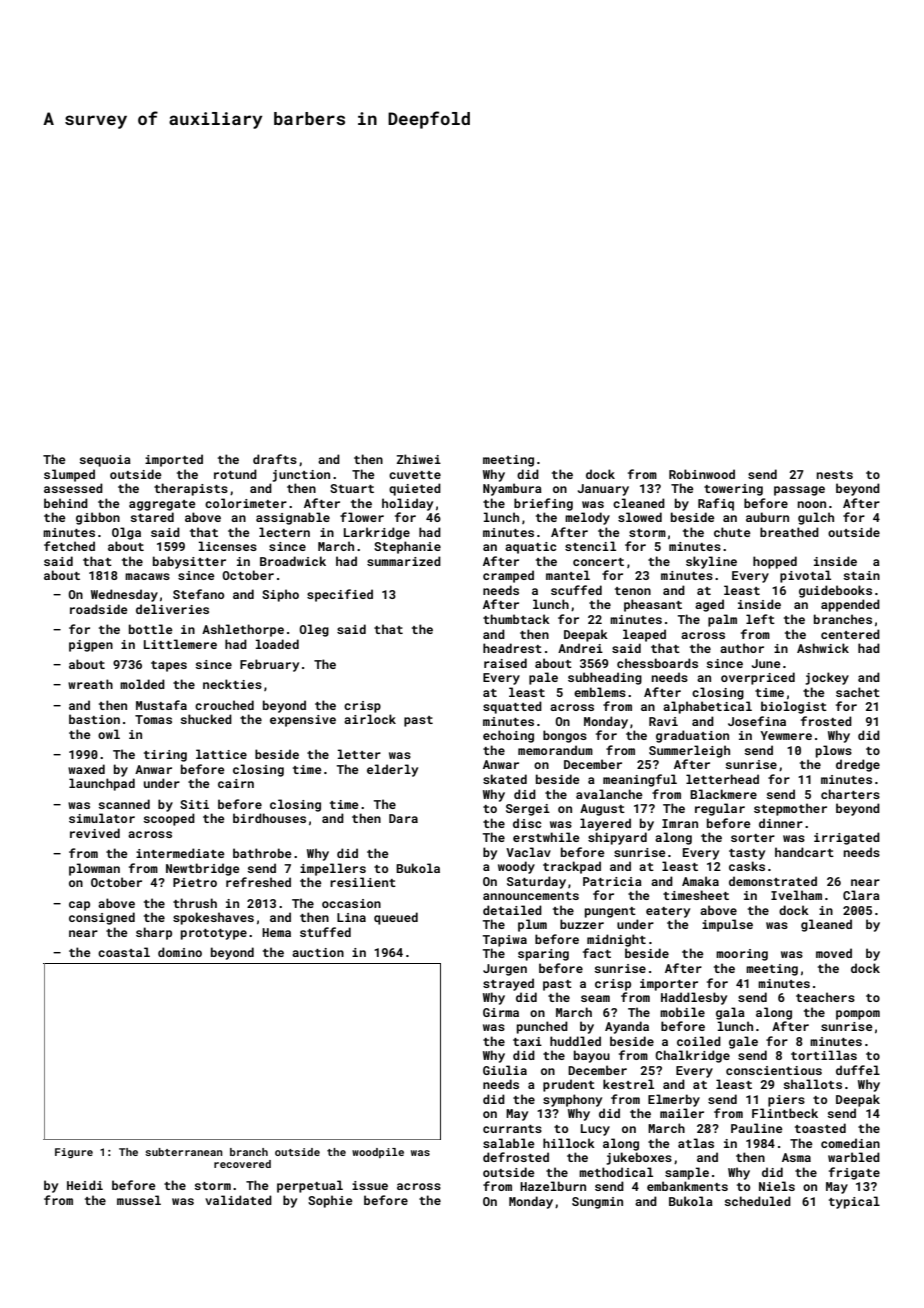 The image size is (924, 1308). What do you see at coordinates (206, 719) in the screenshot?
I see `shucked` at bounding box center [206, 719].
